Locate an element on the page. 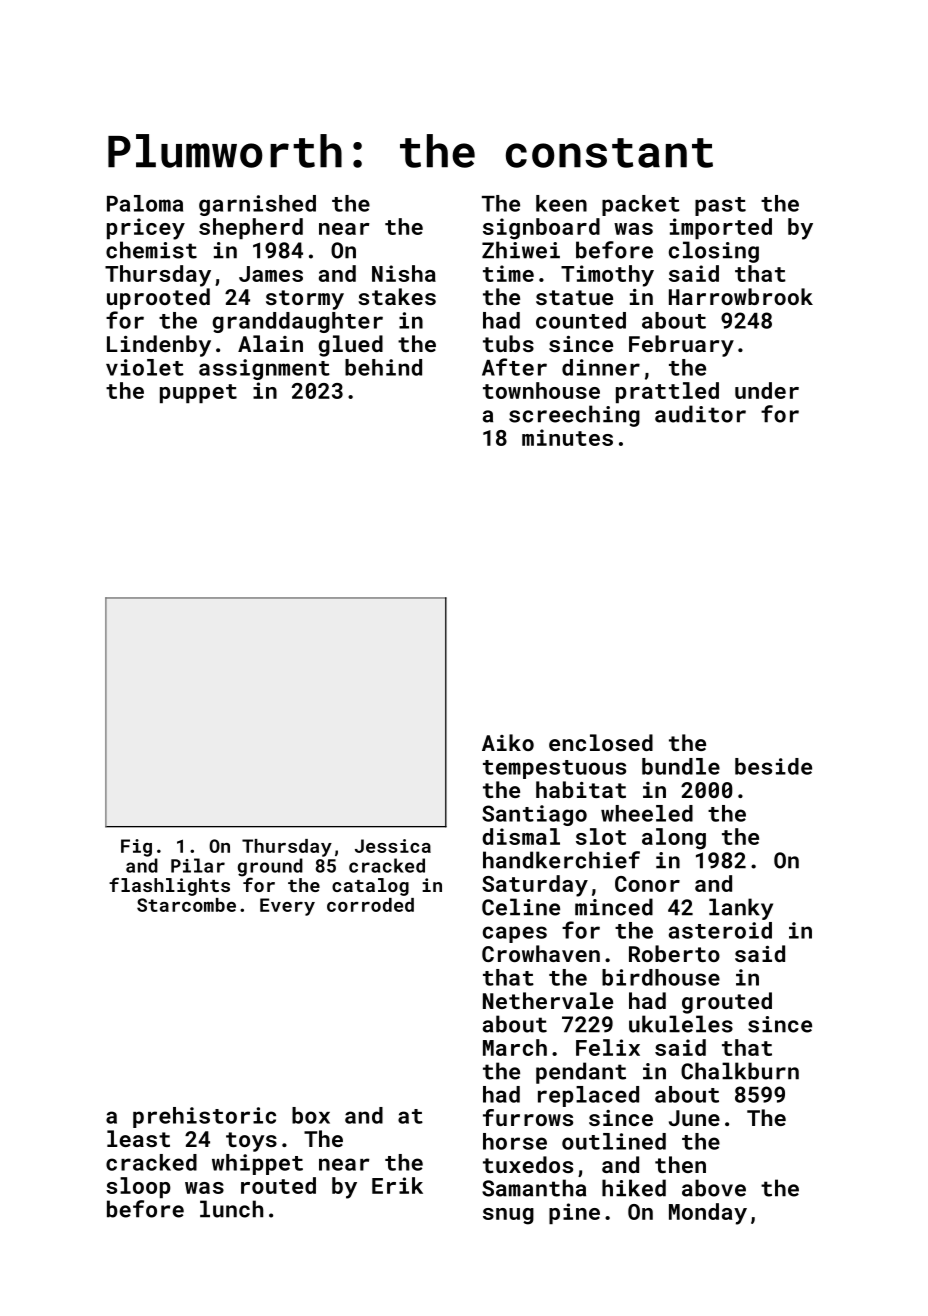 This document has height=1316, width=928. assignment is located at coordinates (264, 369).
